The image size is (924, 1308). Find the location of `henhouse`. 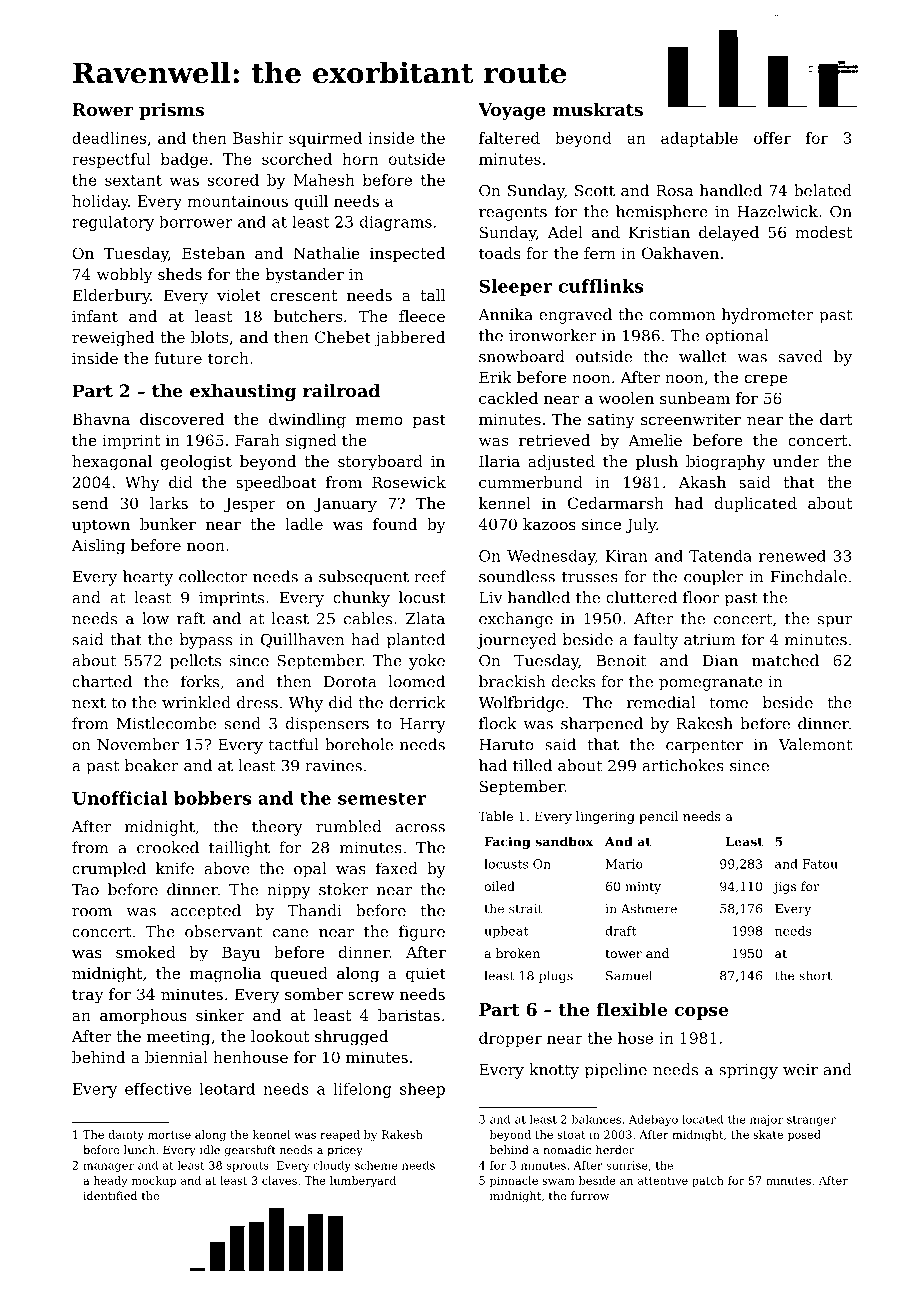

henhouse is located at coordinates (250, 1057).
